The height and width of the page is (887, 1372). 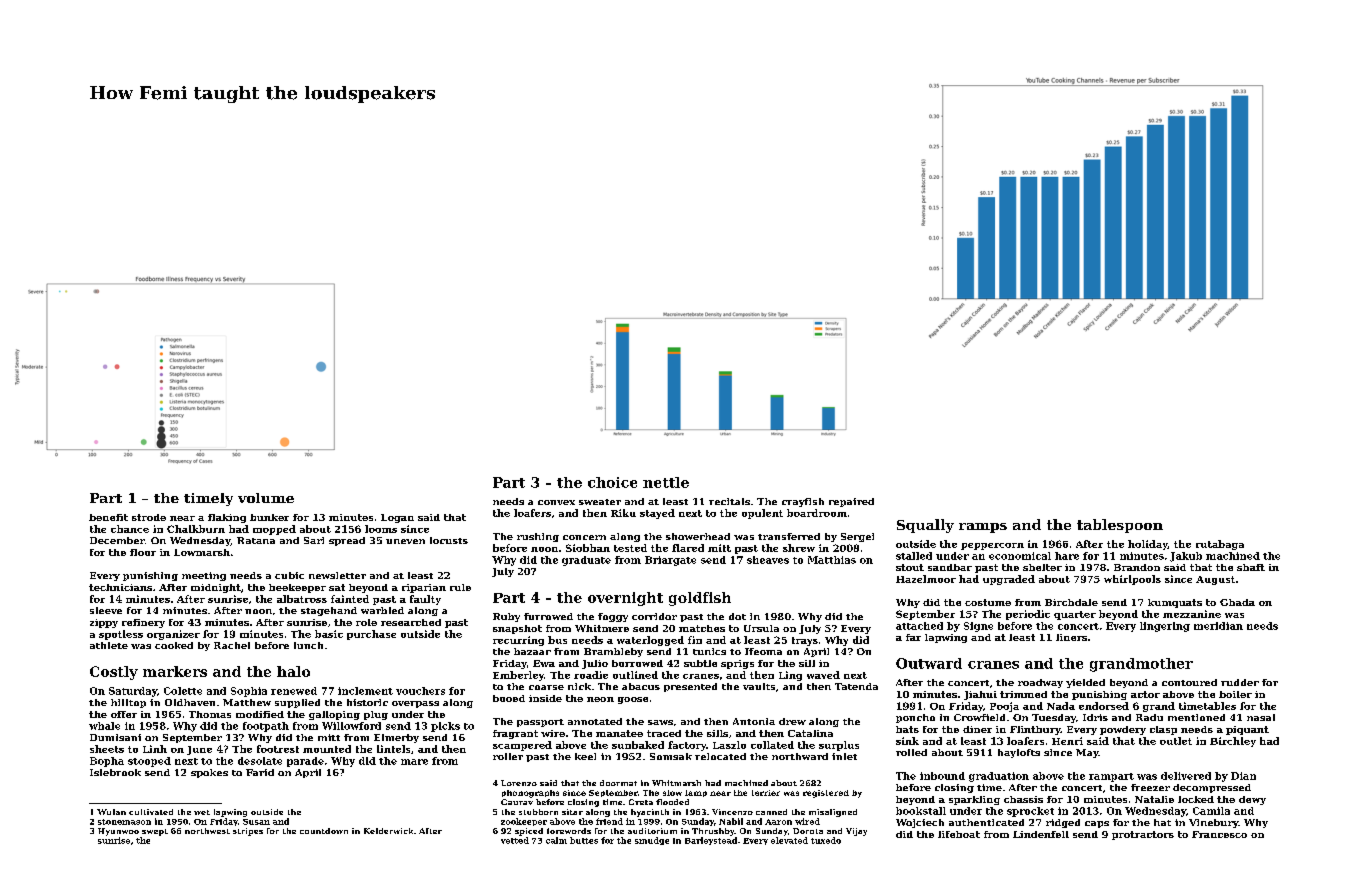 What do you see at coordinates (591, 675) in the page?
I see `roadie` at bounding box center [591, 675].
